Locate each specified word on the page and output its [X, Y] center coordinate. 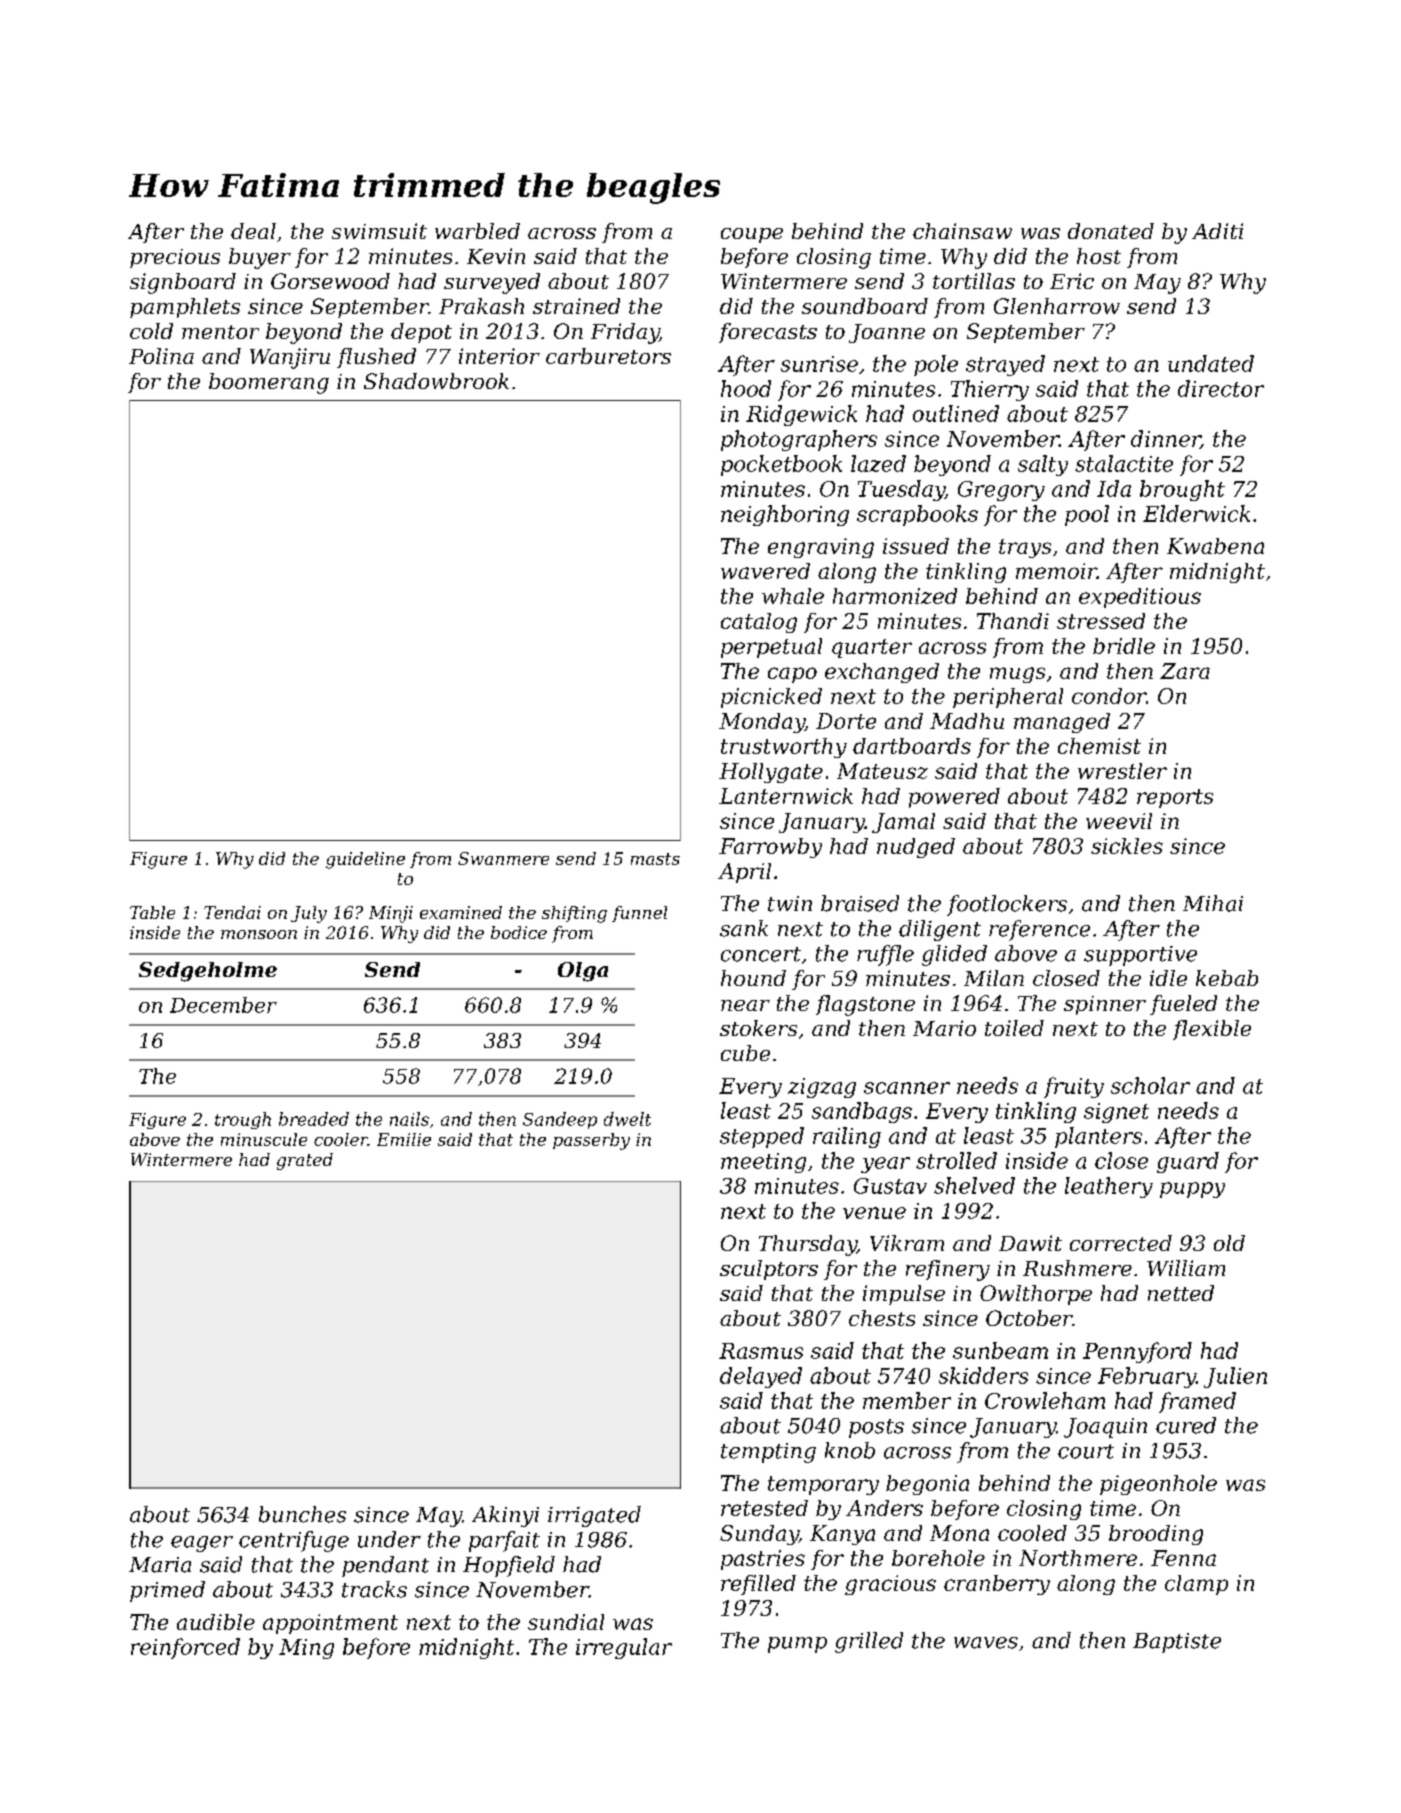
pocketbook [781, 465]
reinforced [185, 1648]
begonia [927, 1485]
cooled [1032, 1533]
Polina [161, 356]
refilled [758, 1585]
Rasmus [761, 1351]
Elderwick [1196, 513]
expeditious [1140, 598]
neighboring [785, 515]
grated [305, 1161]
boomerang [269, 383]
